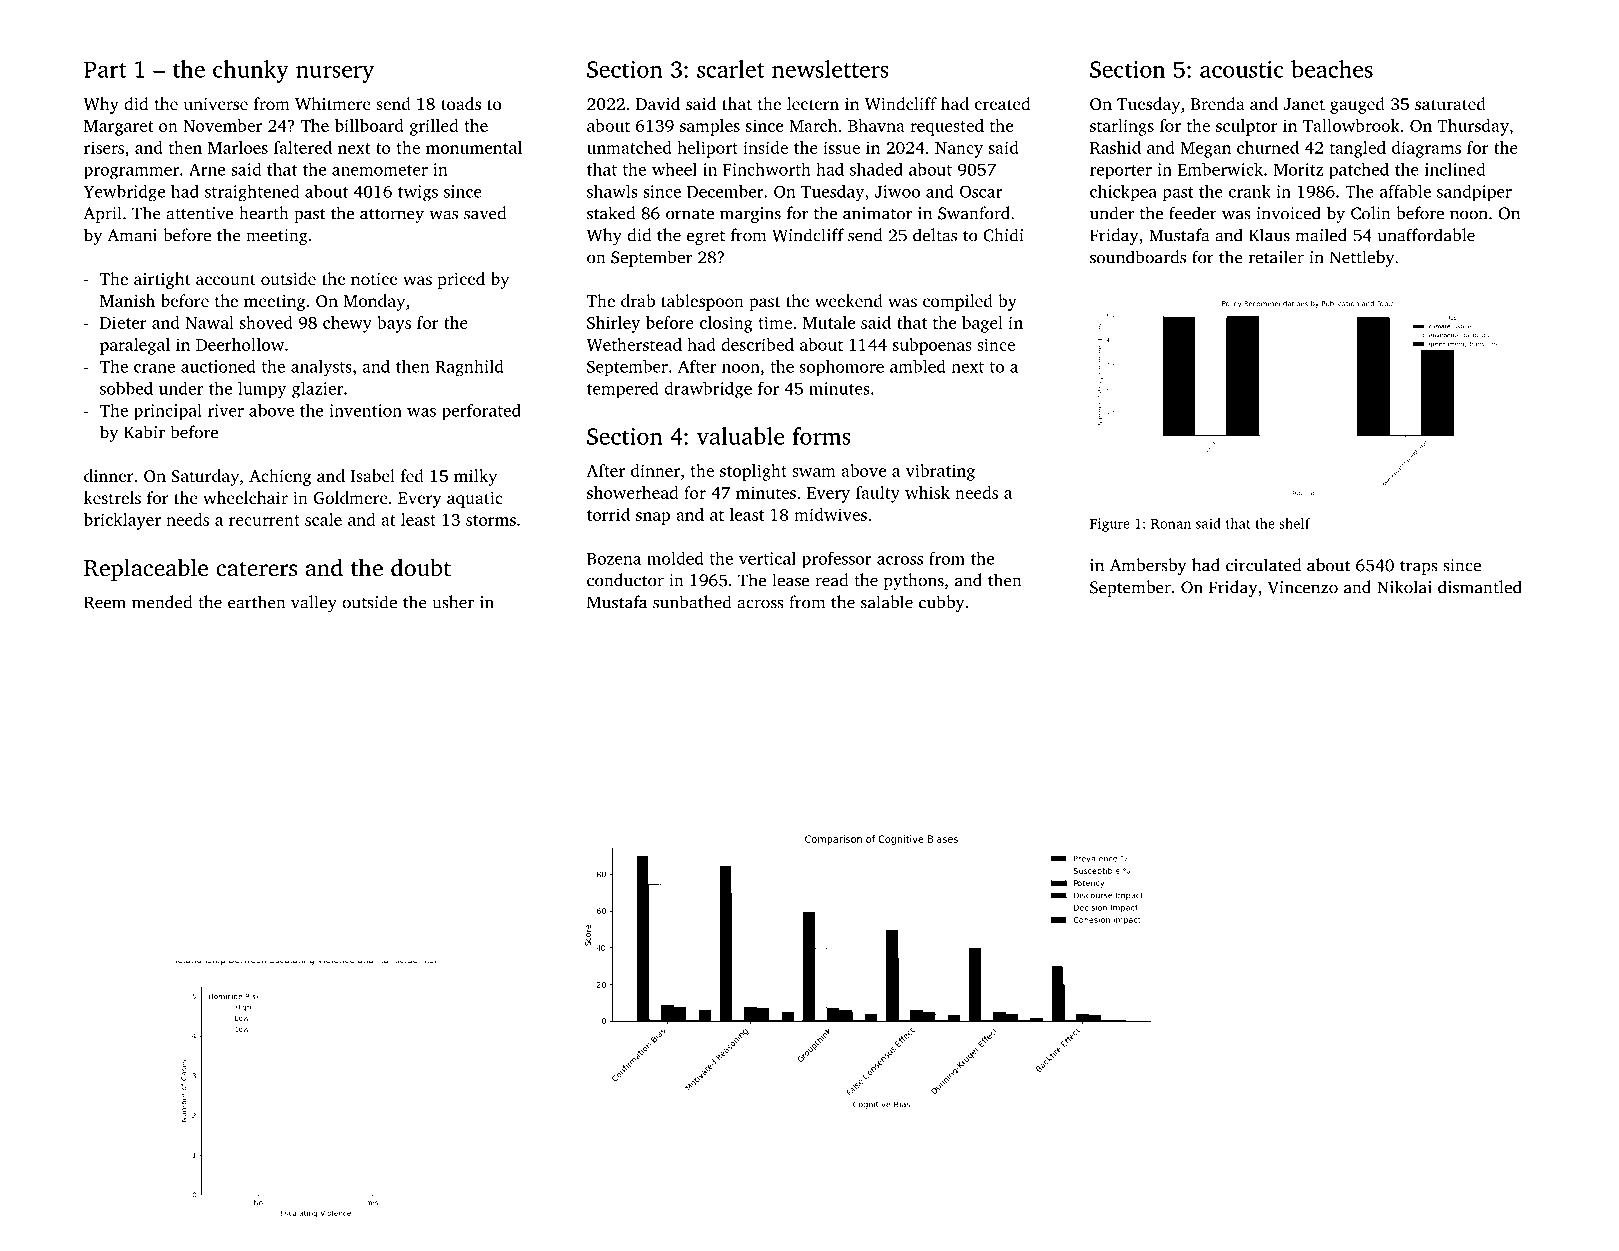 Image resolution: width=1619 pixels, height=1251 pixels. What do you see at coordinates (1242, 69) in the document?
I see `acoustic` at bounding box center [1242, 69].
